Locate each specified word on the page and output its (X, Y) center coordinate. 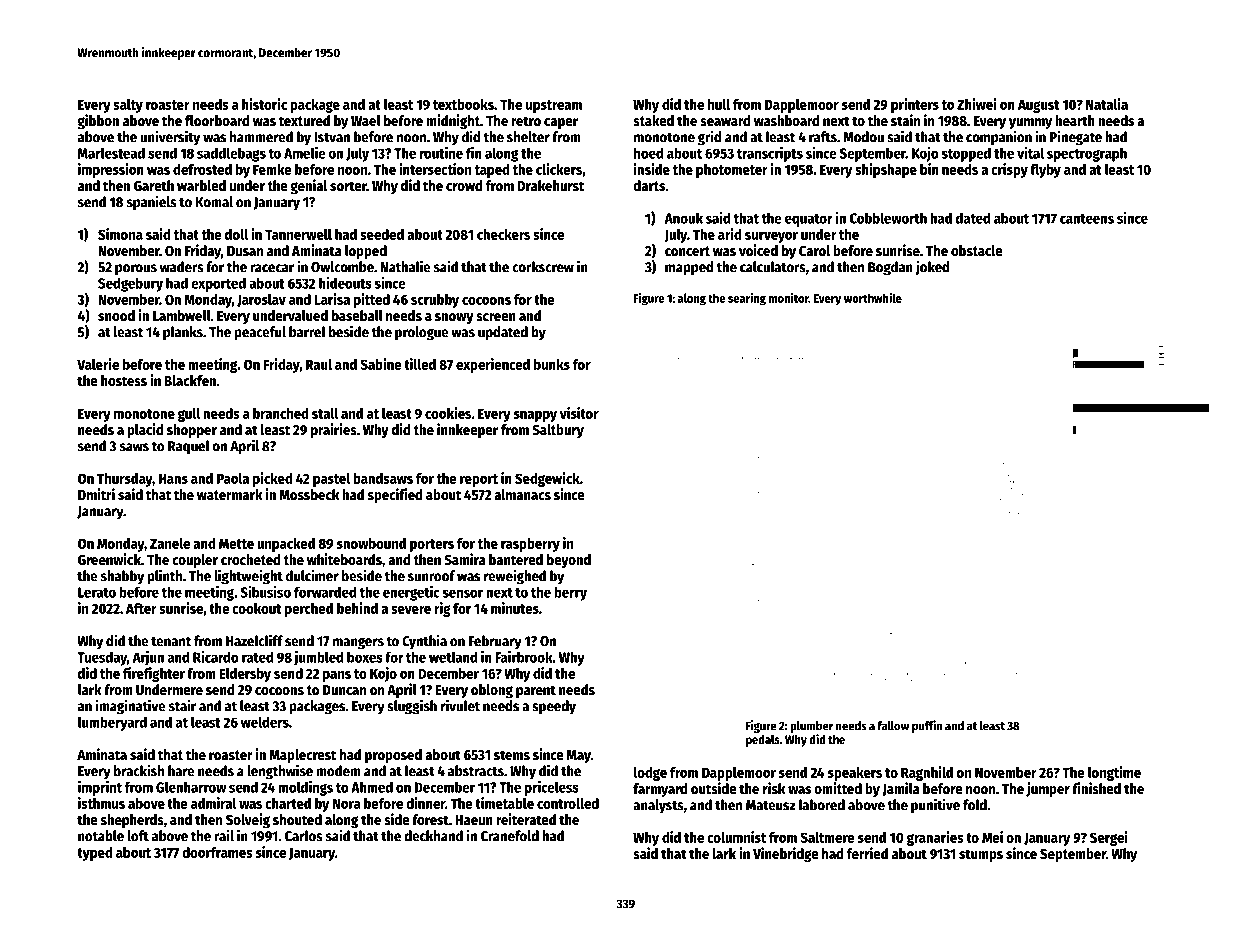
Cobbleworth (888, 218)
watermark (230, 494)
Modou (863, 137)
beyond (569, 561)
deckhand (433, 836)
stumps (981, 855)
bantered (516, 559)
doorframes (217, 852)
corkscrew (543, 267)
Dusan (245, 251)
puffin (927, 726)
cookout (257, 608)
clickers (559, 169)
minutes (515, 608)
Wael (366, 120)
